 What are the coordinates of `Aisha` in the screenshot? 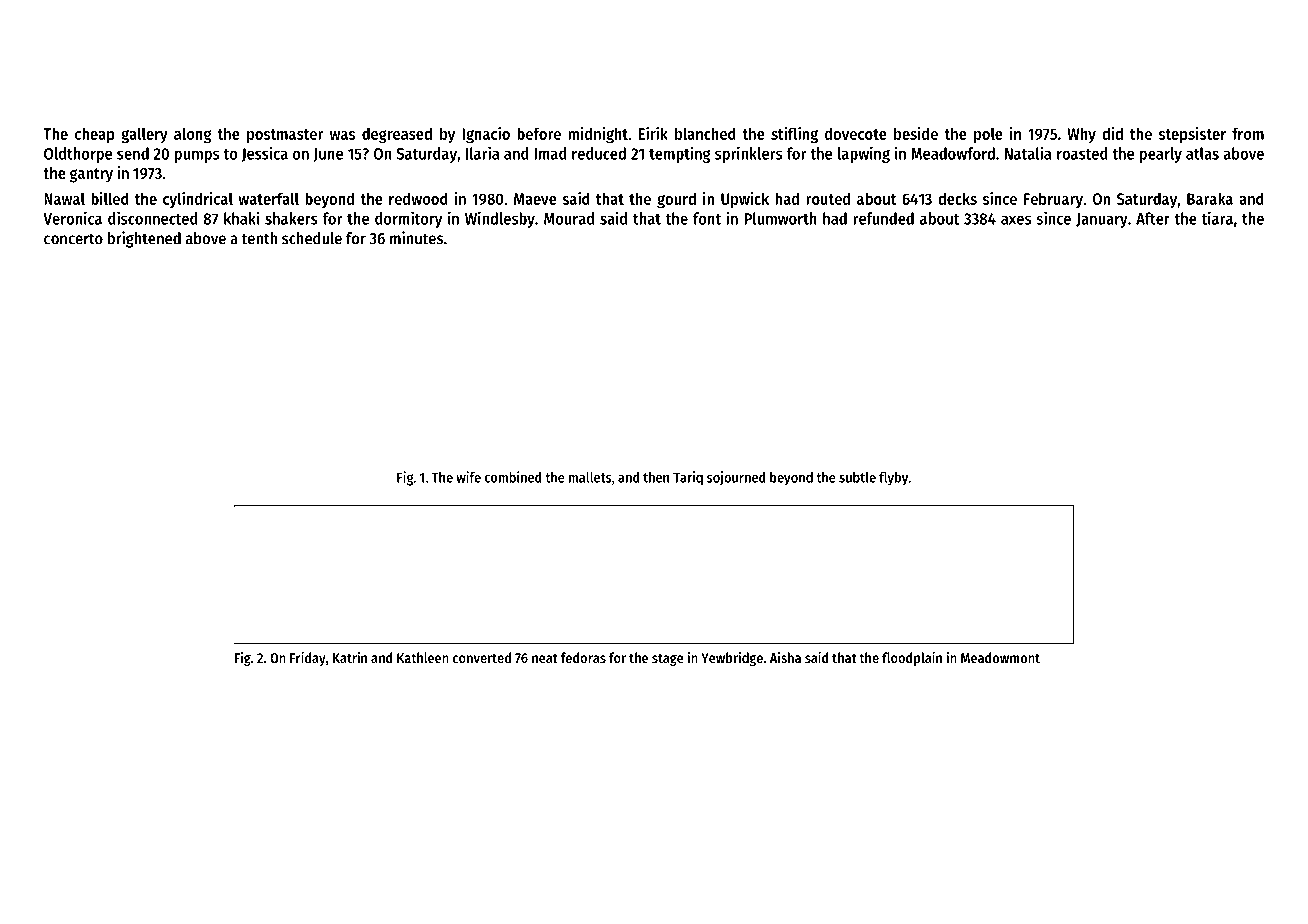 It's located at (785, 657).
